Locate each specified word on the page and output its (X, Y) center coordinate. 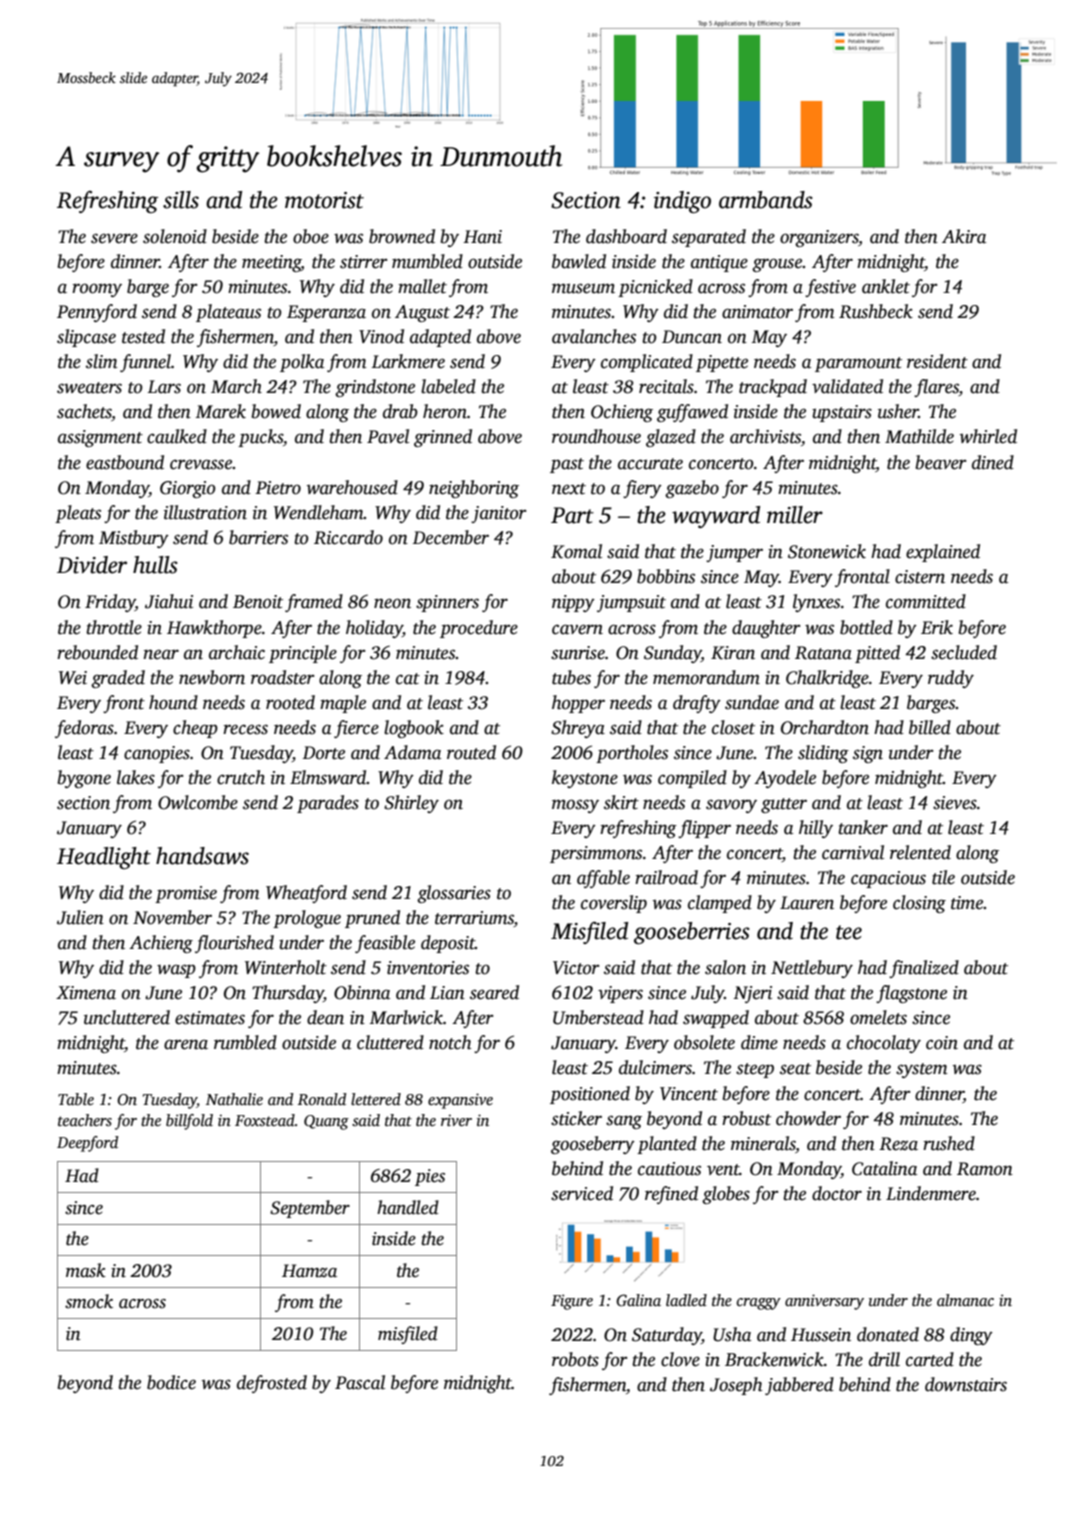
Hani (482, 237)
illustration (205, 512)
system (922, 1070)
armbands (766, 200)
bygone (84, 779)
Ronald (322, 1099)
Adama (412, 752)
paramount (858, 364)
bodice (171, 1382)
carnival (853, 852)
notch (450, 1042)
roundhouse (596, 436)
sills (181, 200)
